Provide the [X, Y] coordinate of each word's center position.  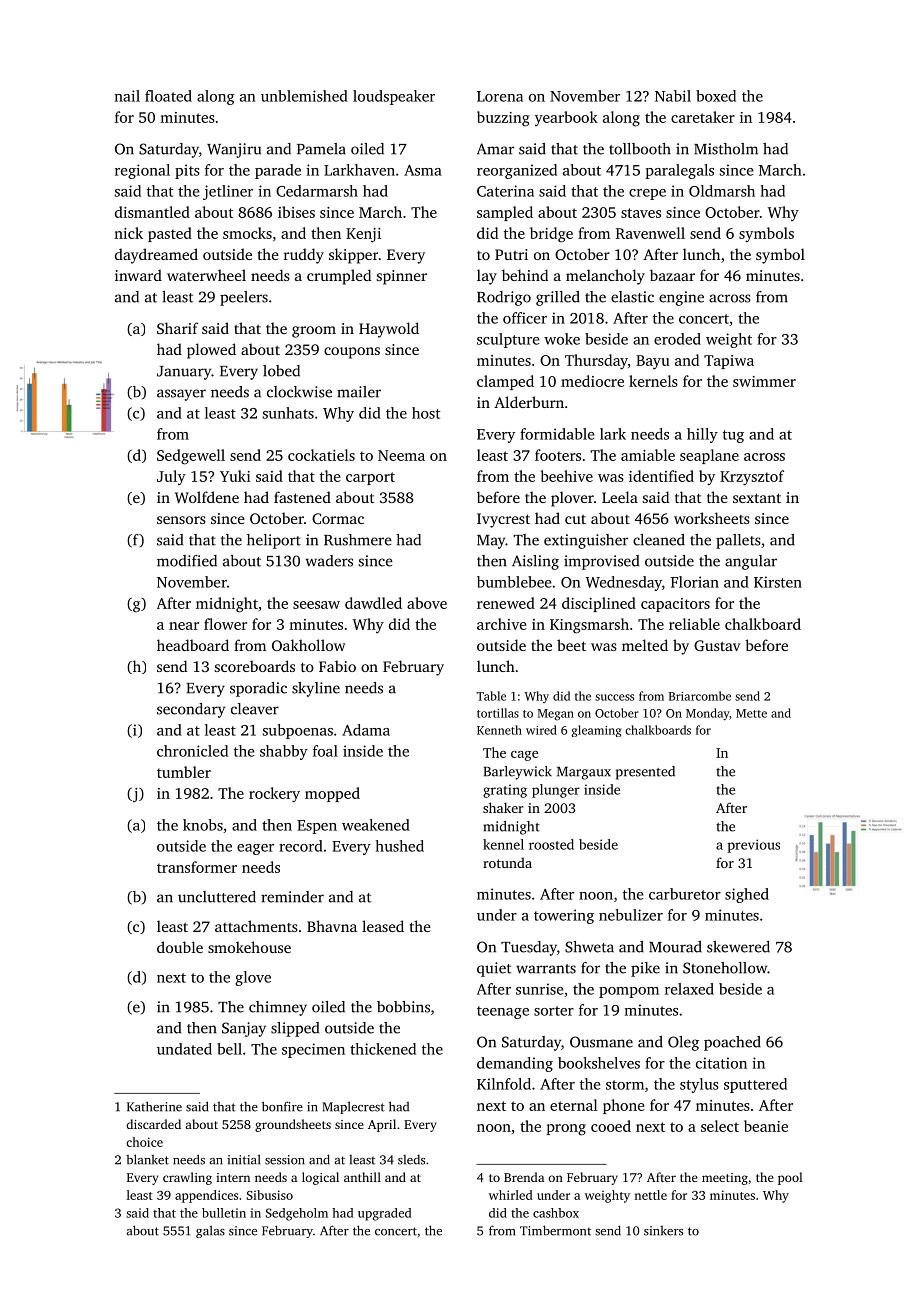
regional [142, 171]
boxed [716, 96]
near [184, 626]
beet [571, 645]
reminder [292, 897]
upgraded [385, 1214]
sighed [747, 895]
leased [383, 926]
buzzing [503, 119]
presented [645, 773]
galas [210, 1231]
